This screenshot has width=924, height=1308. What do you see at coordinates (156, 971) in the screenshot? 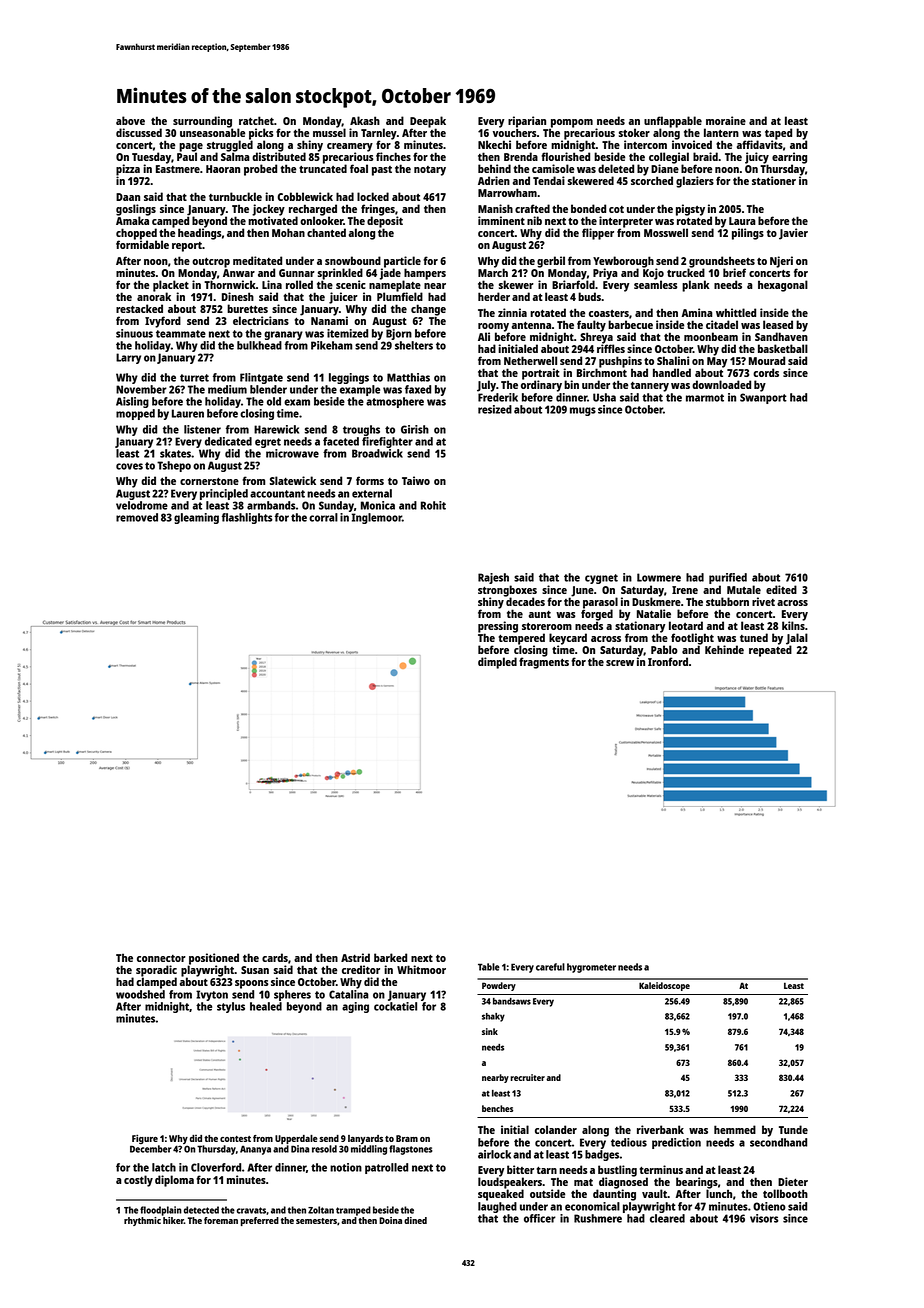
I see `sporadic` at bounding box center [156, 971].
